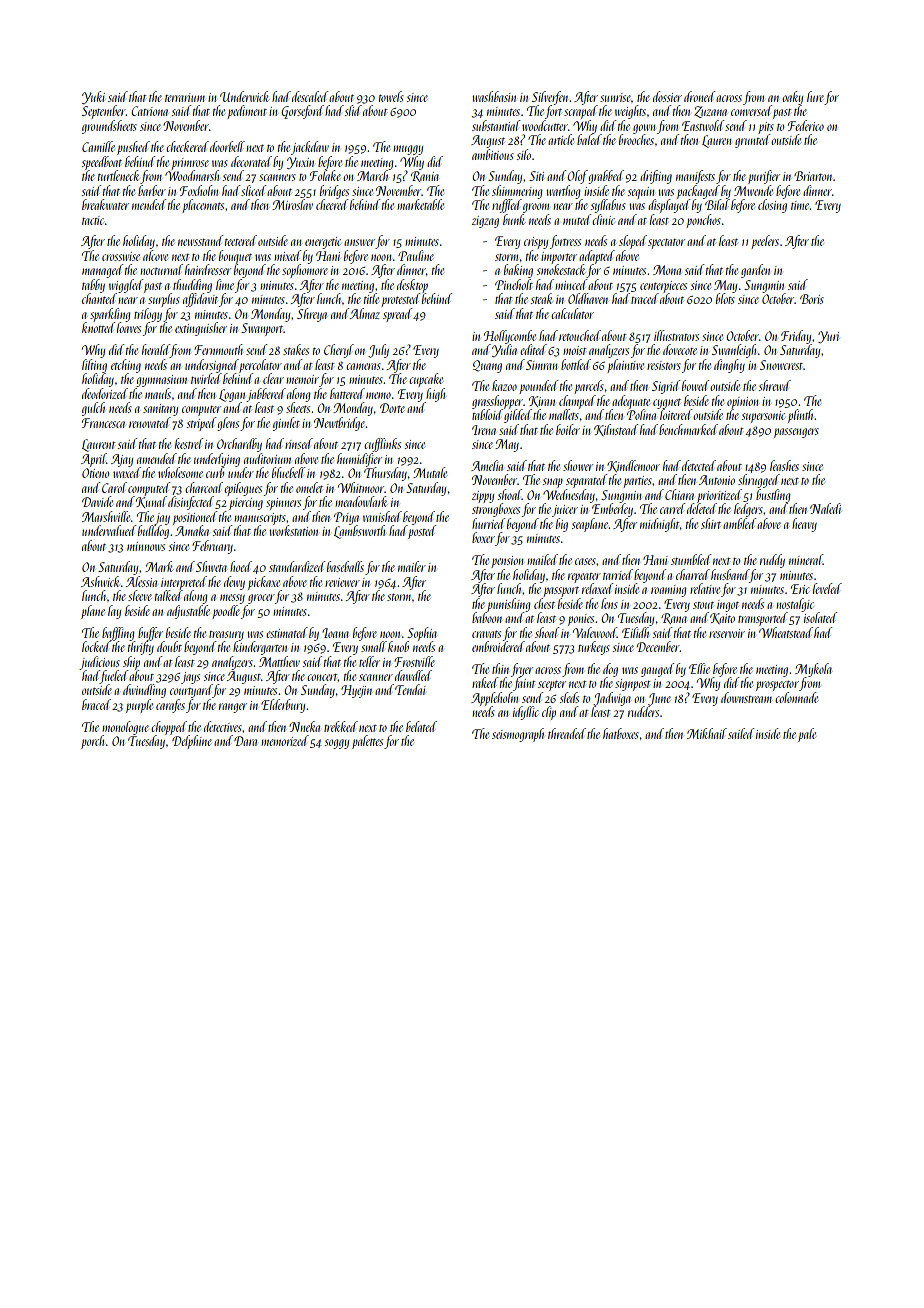 Image resolution: width=924 pixels, height=1308 pixels. I want to click on big, so click(562, 525).
